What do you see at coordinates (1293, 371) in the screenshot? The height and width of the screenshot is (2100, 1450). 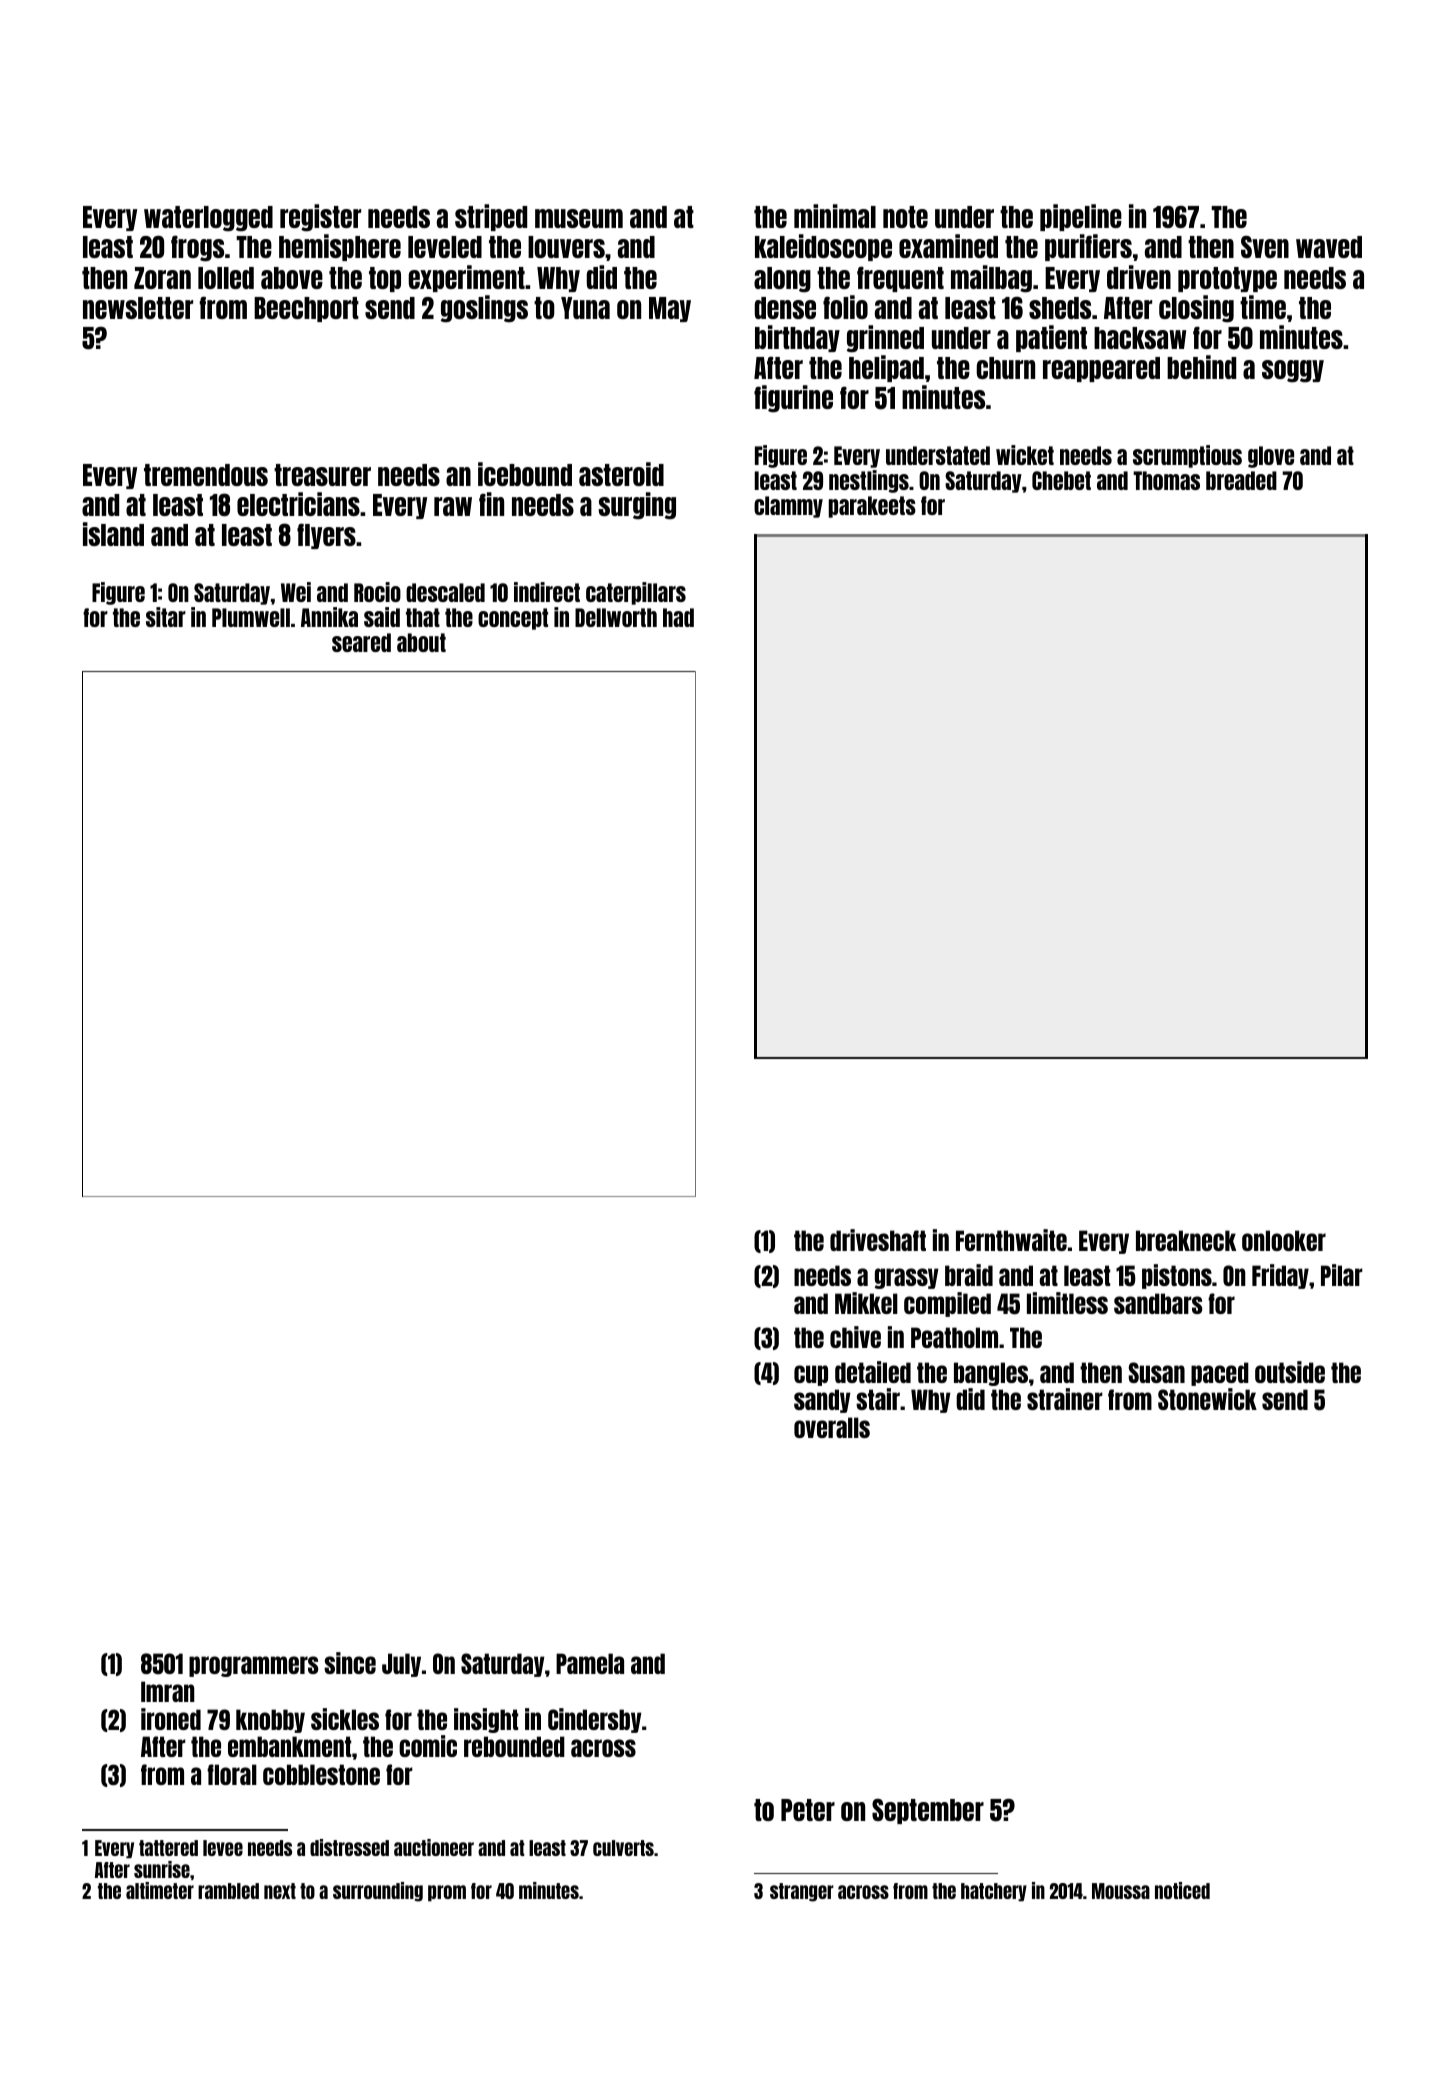 I see `soggy` at bounding box center [1293, 371].
